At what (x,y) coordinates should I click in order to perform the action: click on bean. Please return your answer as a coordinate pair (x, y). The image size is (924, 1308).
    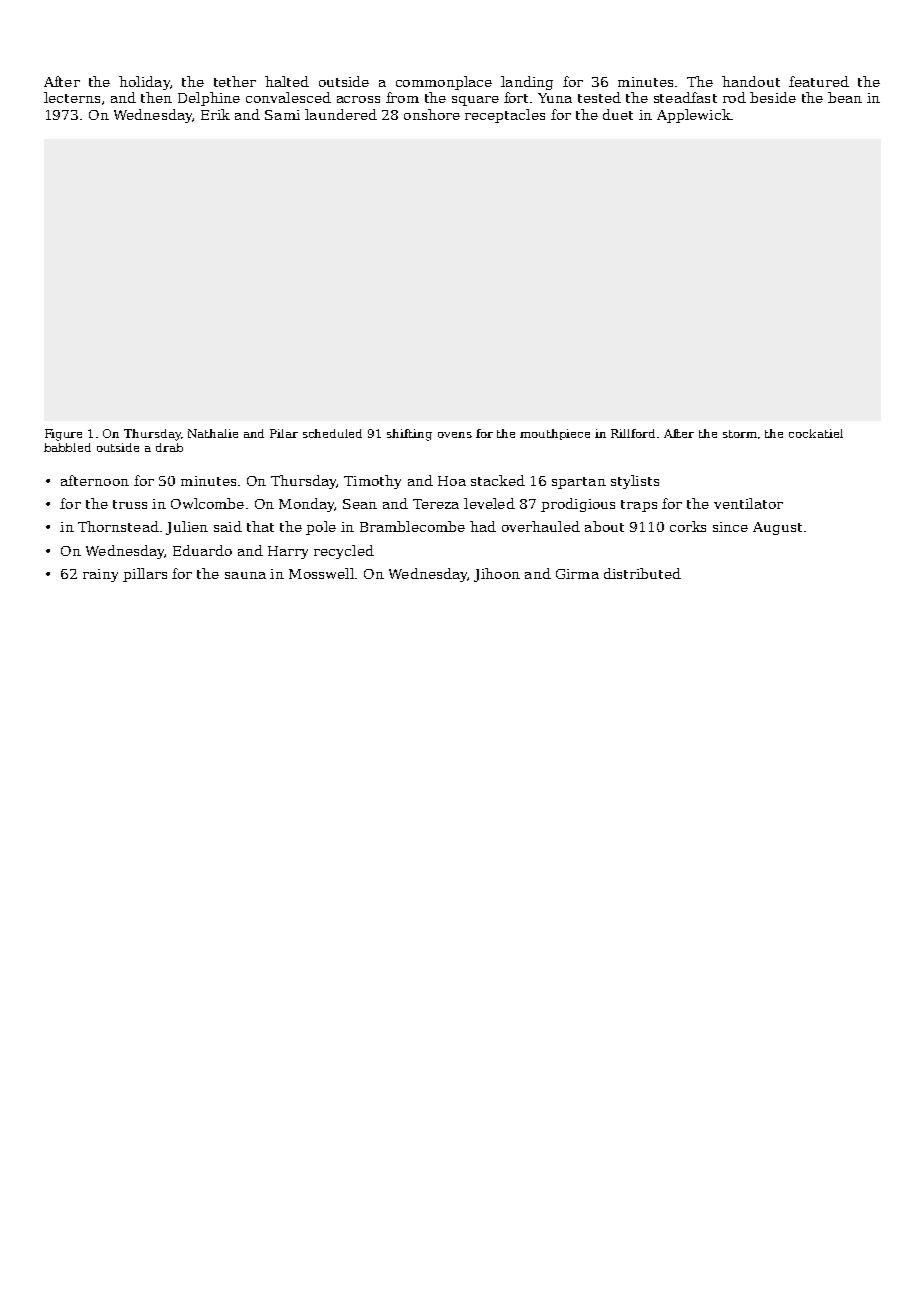
    Looking at the image, I should click on (845, 97).
